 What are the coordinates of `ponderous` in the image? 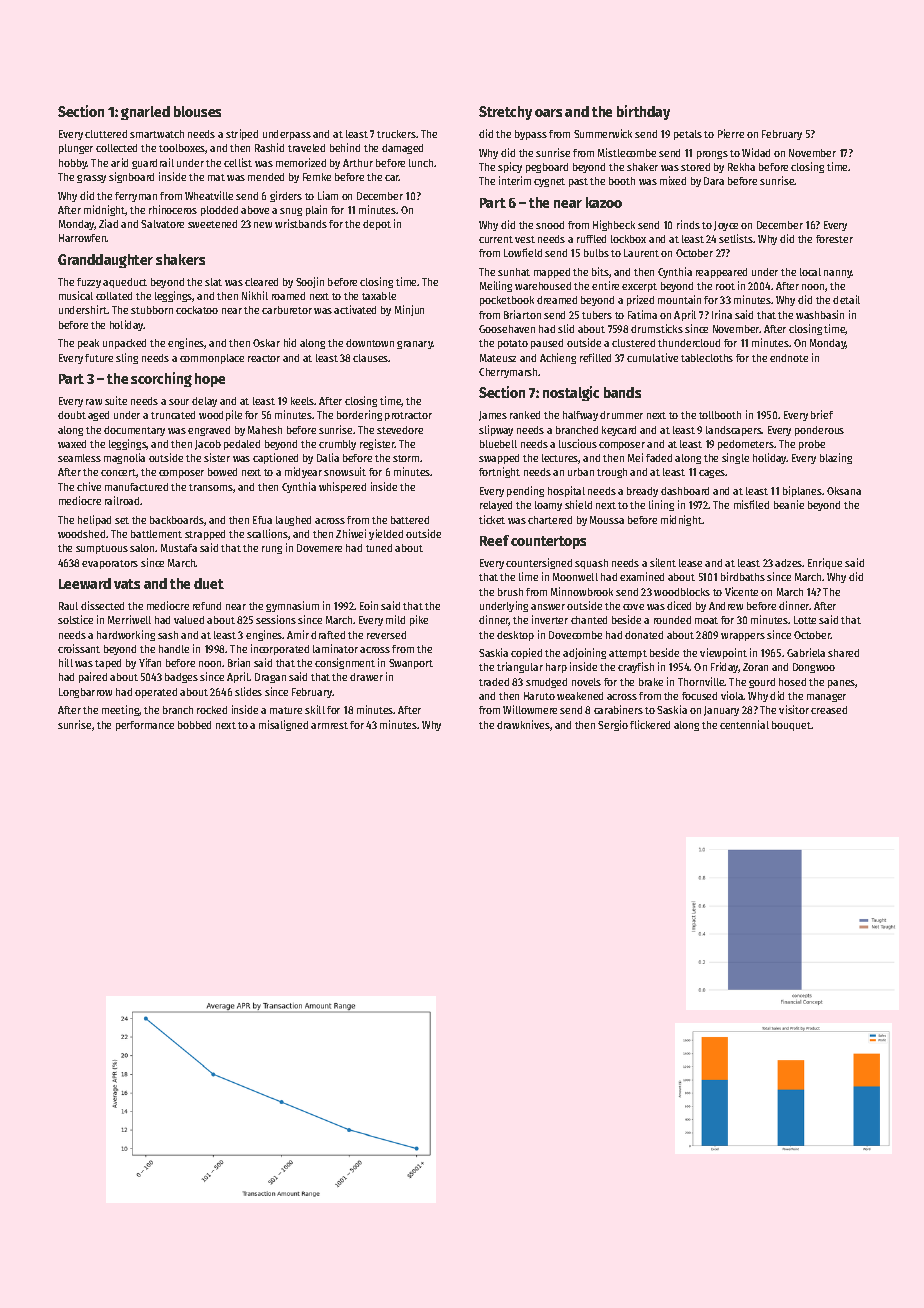 It's located at (819, 431).
